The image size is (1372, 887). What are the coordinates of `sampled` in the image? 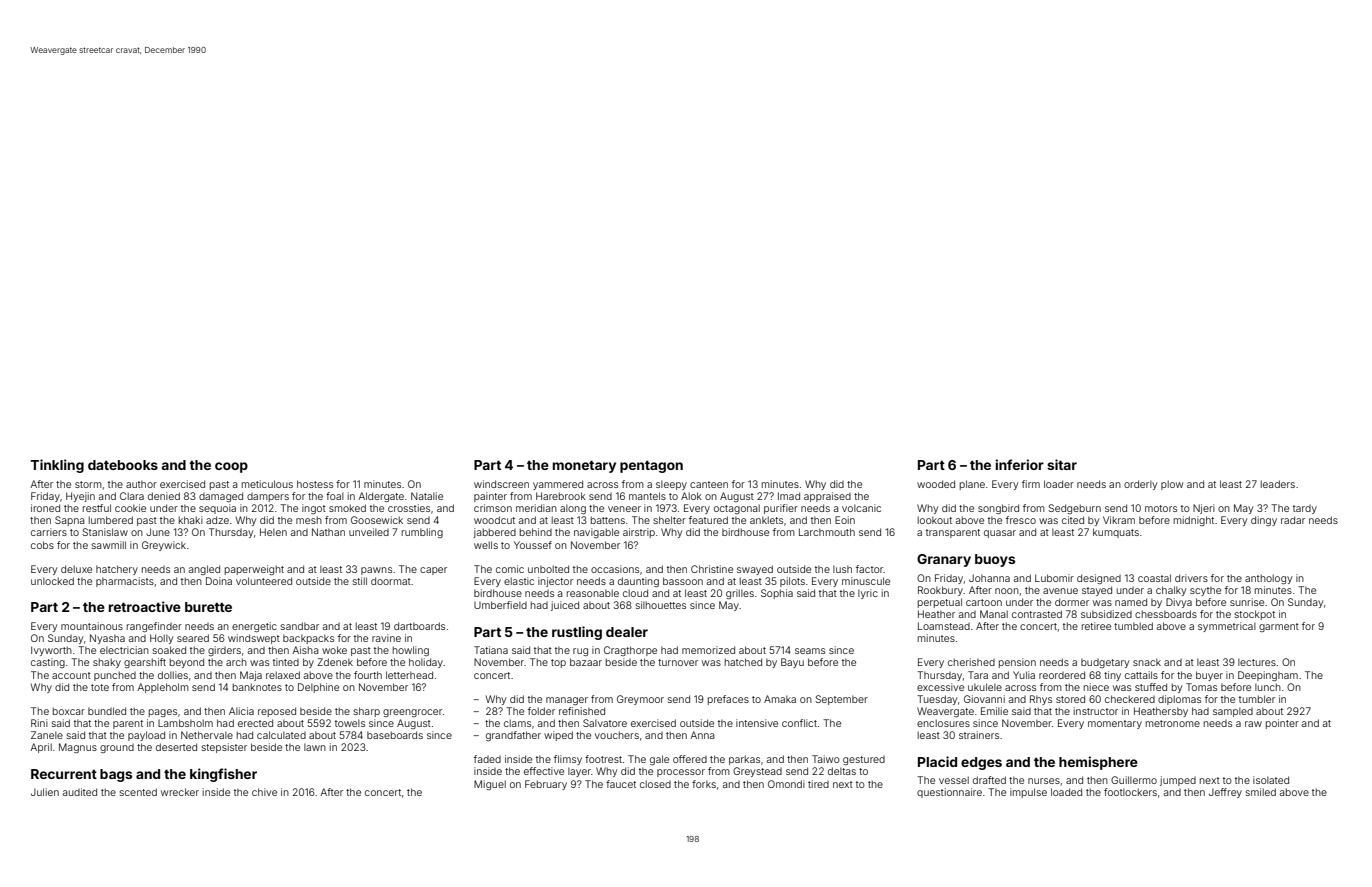 It's located at (1233, 712).
